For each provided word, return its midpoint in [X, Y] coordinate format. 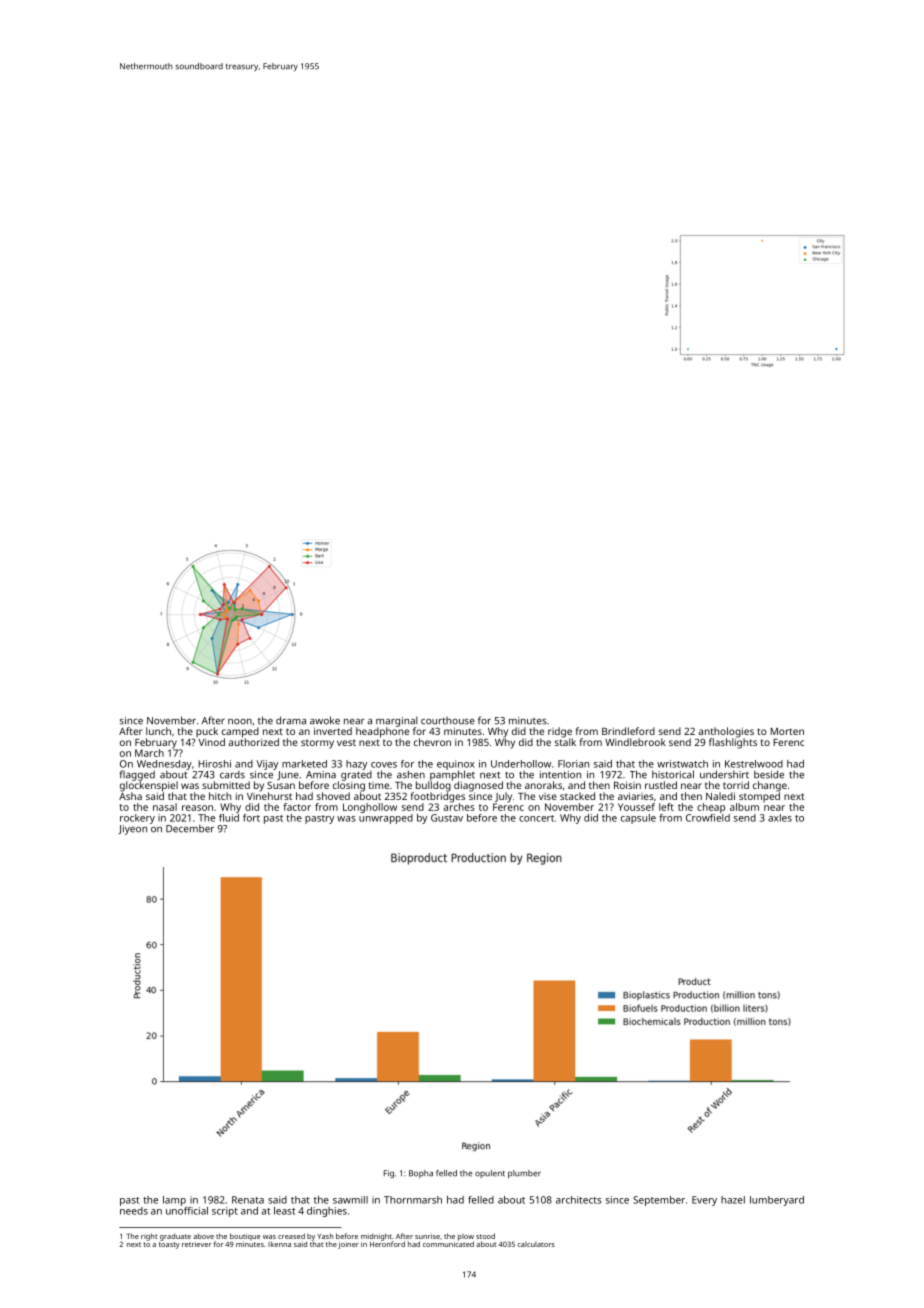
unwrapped [386, 819]
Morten [787, 731]
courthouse [448, 721]
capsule [638, 819]
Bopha [421, 1174]
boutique [245, 1237]
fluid [229, 818]
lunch [158, 731]
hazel [733, 1200]
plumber [524, 1174]
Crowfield [708, 818]
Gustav [447, 818]
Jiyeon [132, 830]
